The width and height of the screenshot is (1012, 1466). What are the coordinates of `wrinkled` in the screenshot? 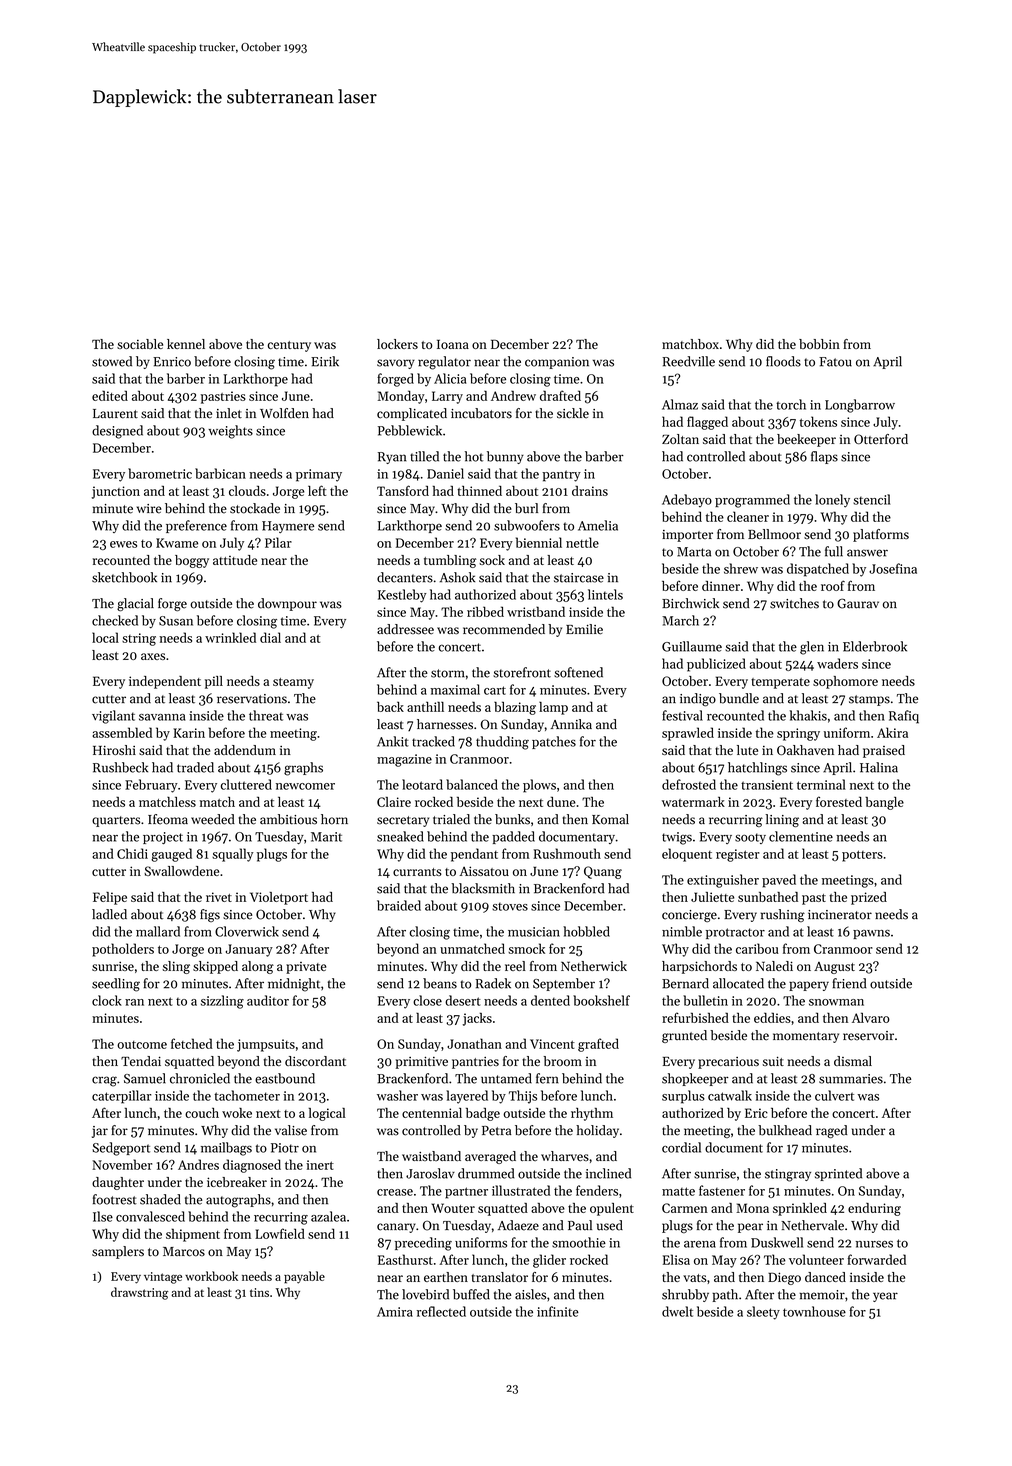 It's located at (230, 637).
